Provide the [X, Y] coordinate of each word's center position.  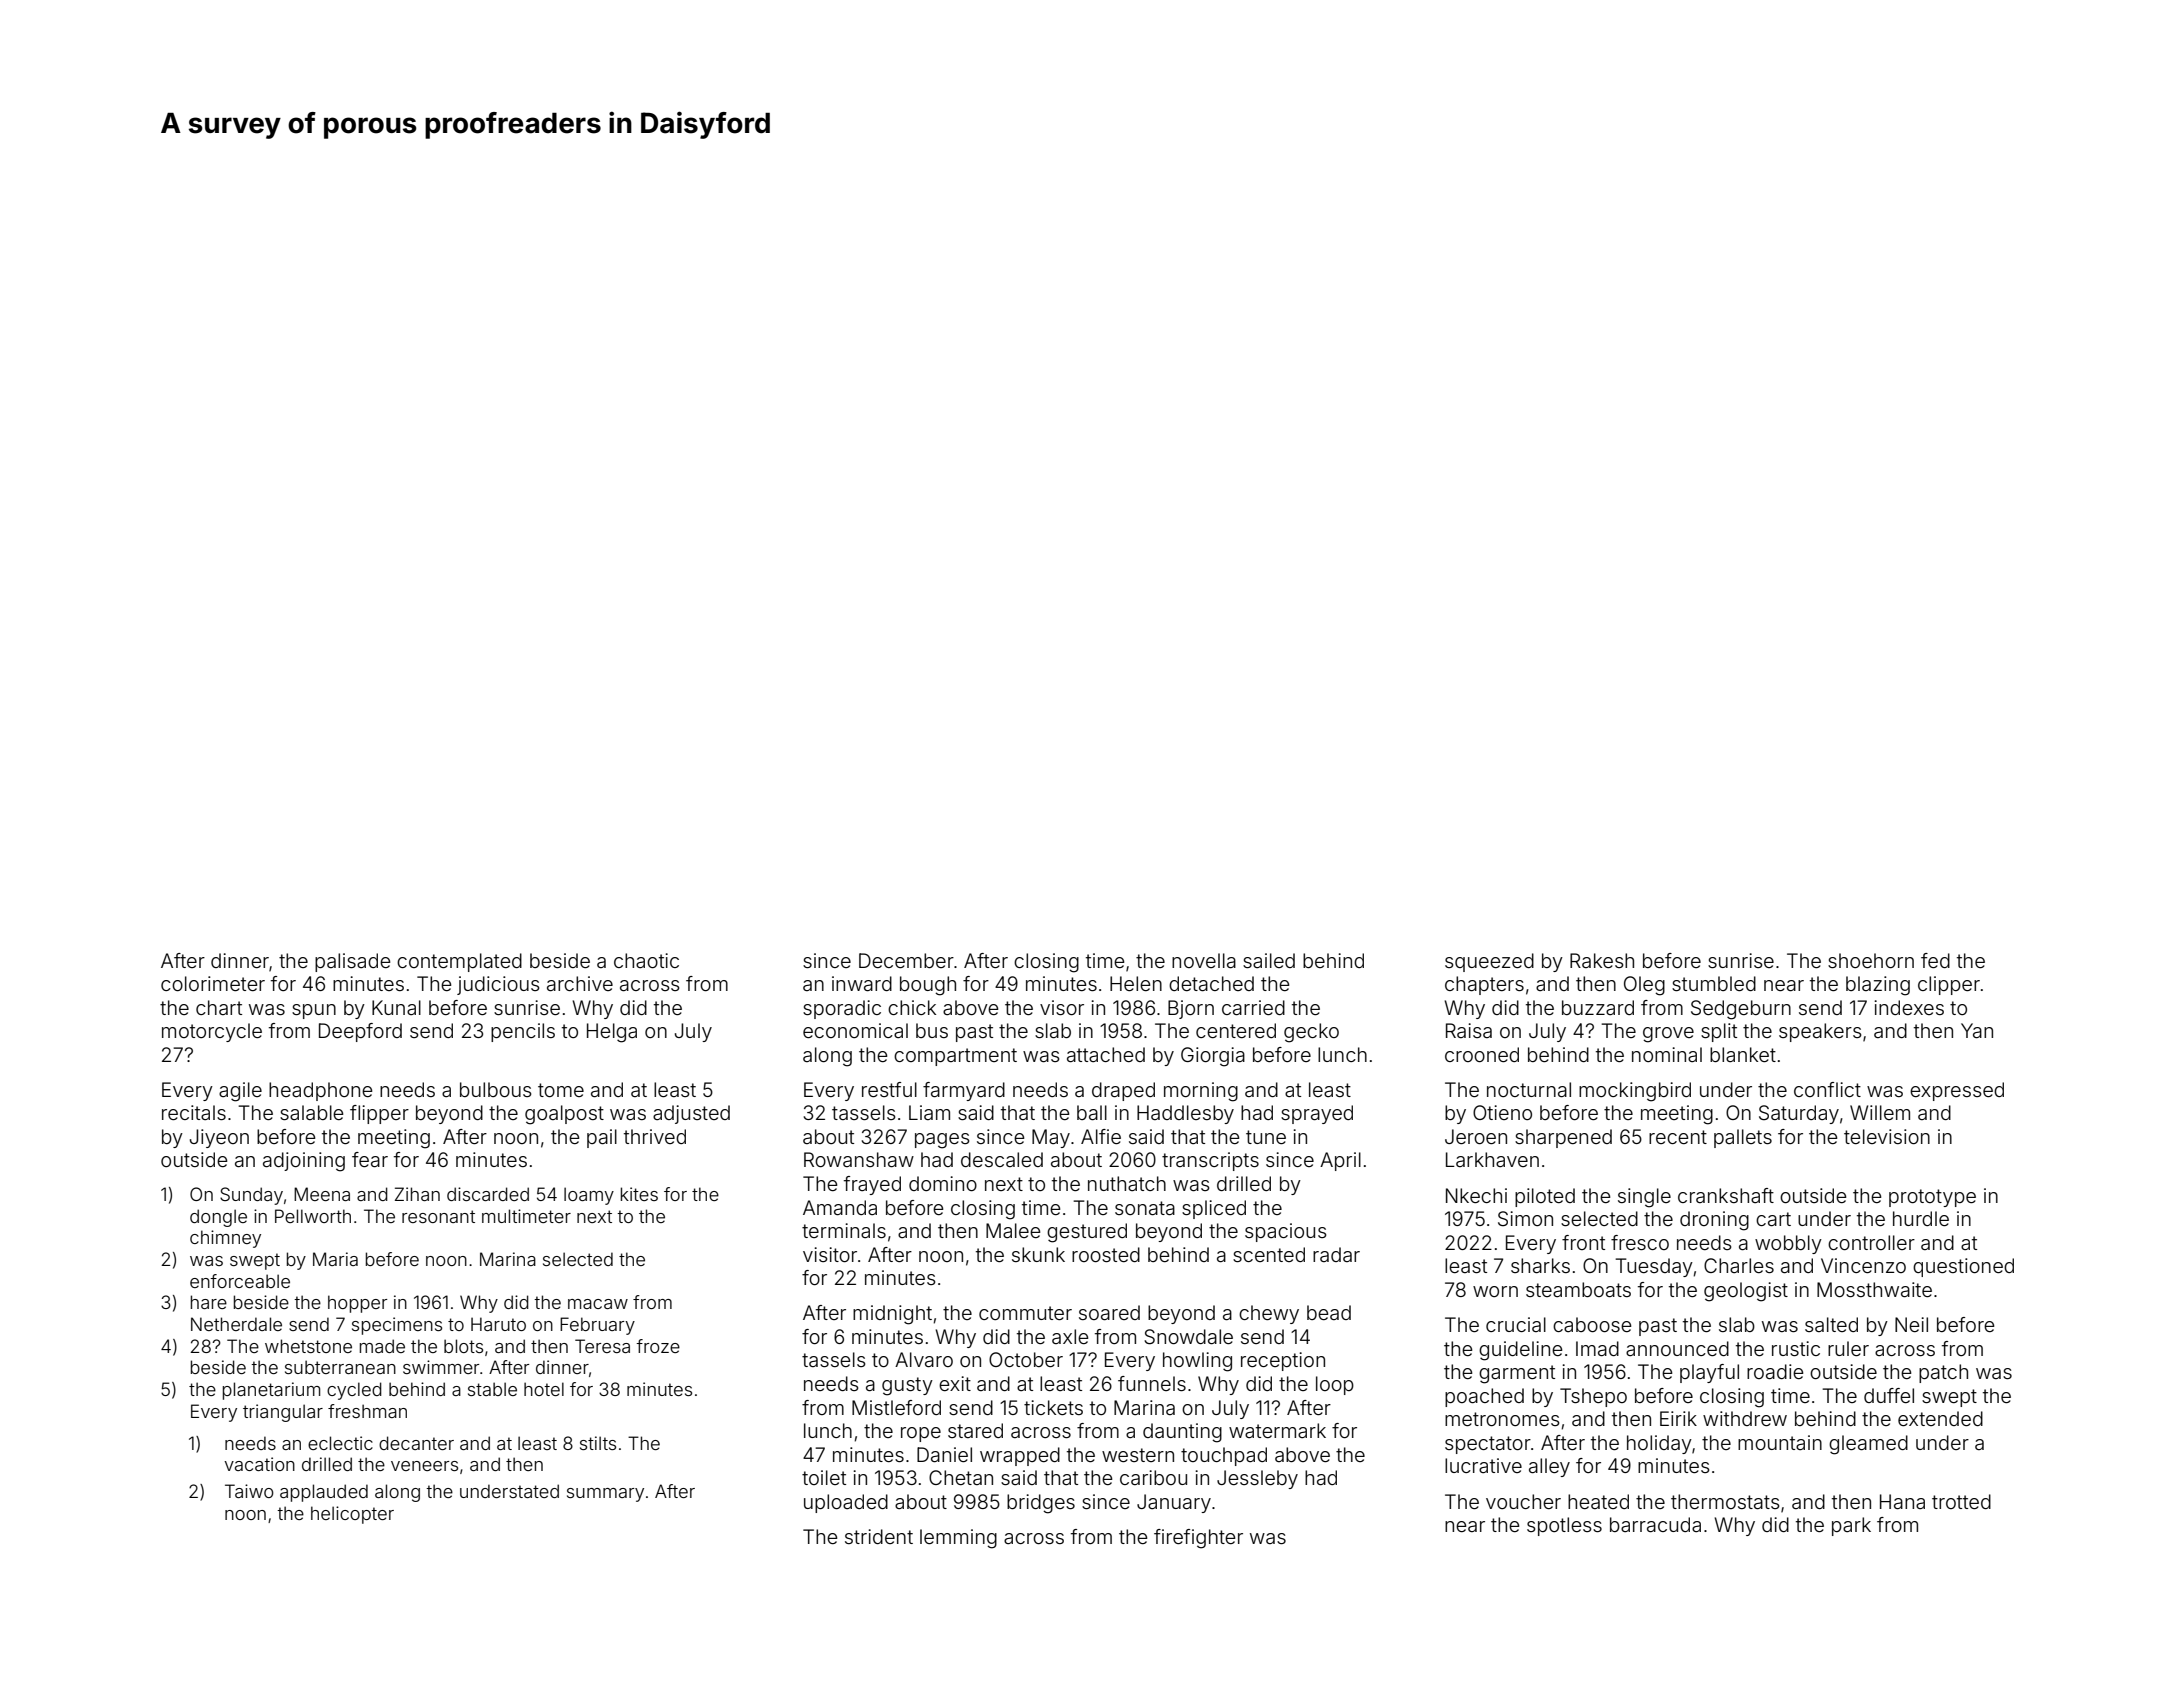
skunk [1038, 1254]
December [906, 960]
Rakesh [1602, 960]
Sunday [251, 1196]
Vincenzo [1863, 1265]
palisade [352, 962]
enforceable [240, 1281]
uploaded [846, 1503]
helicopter [352, 1515]
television [1887, 1136]
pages [942, 1141]
